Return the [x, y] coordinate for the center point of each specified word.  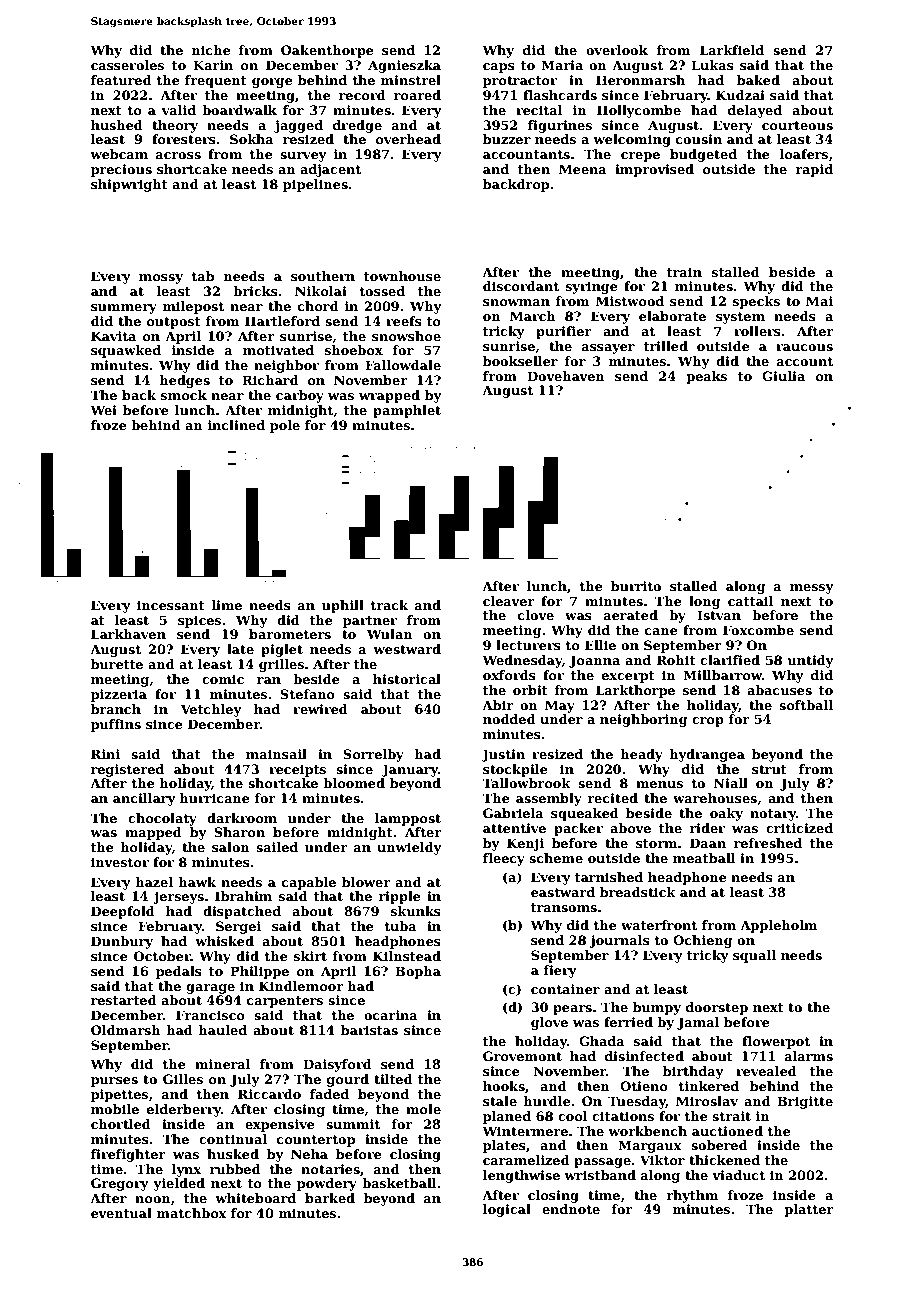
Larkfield [732, 50]
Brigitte [805, 1102]
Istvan [719, 615]
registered [127, 770]
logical [507, 1210]
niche [211, 50]
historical [407, 679]
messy [812, 589]
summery [124, 309]
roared [417, 95]
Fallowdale [403, 365]
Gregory [120, 1184]
